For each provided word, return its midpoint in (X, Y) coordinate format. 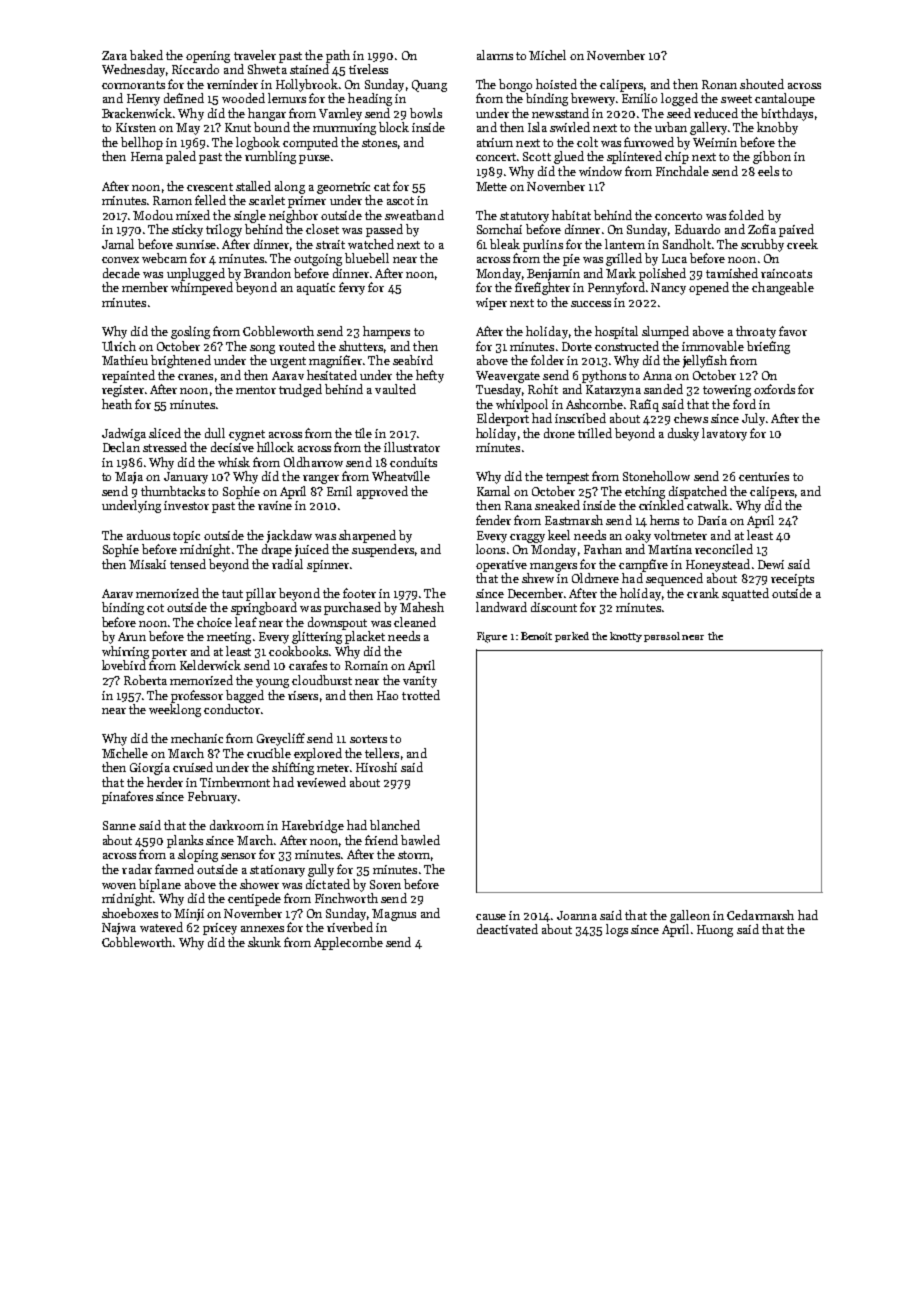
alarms (495, 55)
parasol (662, 637)
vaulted (395, 389)
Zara (114, 55)
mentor (256, 390)
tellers (382, 753)
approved (382, 492)
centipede (254, 899)
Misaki (147, 564)
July (753, 419)
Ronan (719, 84)
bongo (515, 85)
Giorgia (150, 769)
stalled (253, 186)
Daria (712, 520)
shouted (762, 84)
